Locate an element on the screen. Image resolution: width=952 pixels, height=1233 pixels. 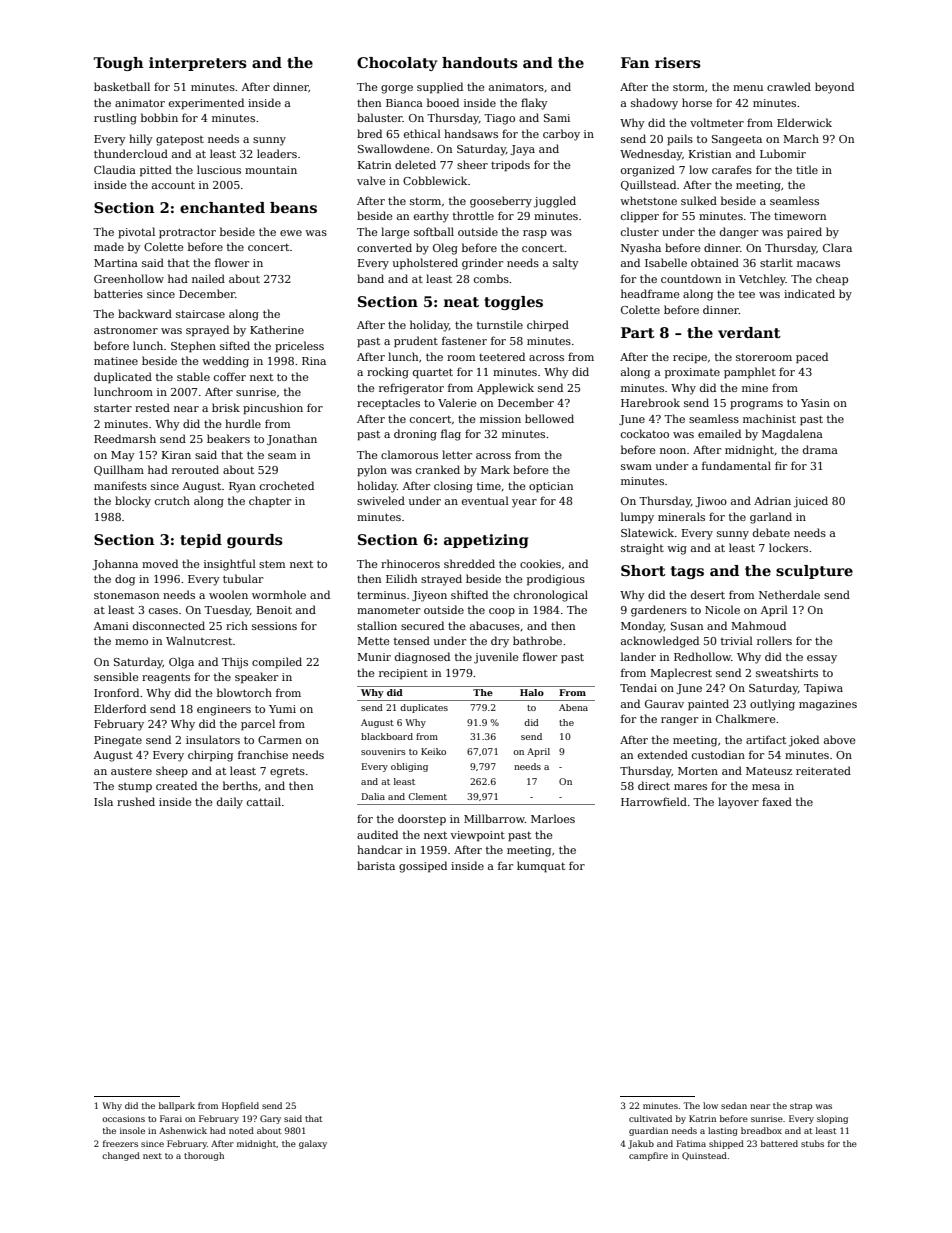
combs is located at coordinates (491, 278).
